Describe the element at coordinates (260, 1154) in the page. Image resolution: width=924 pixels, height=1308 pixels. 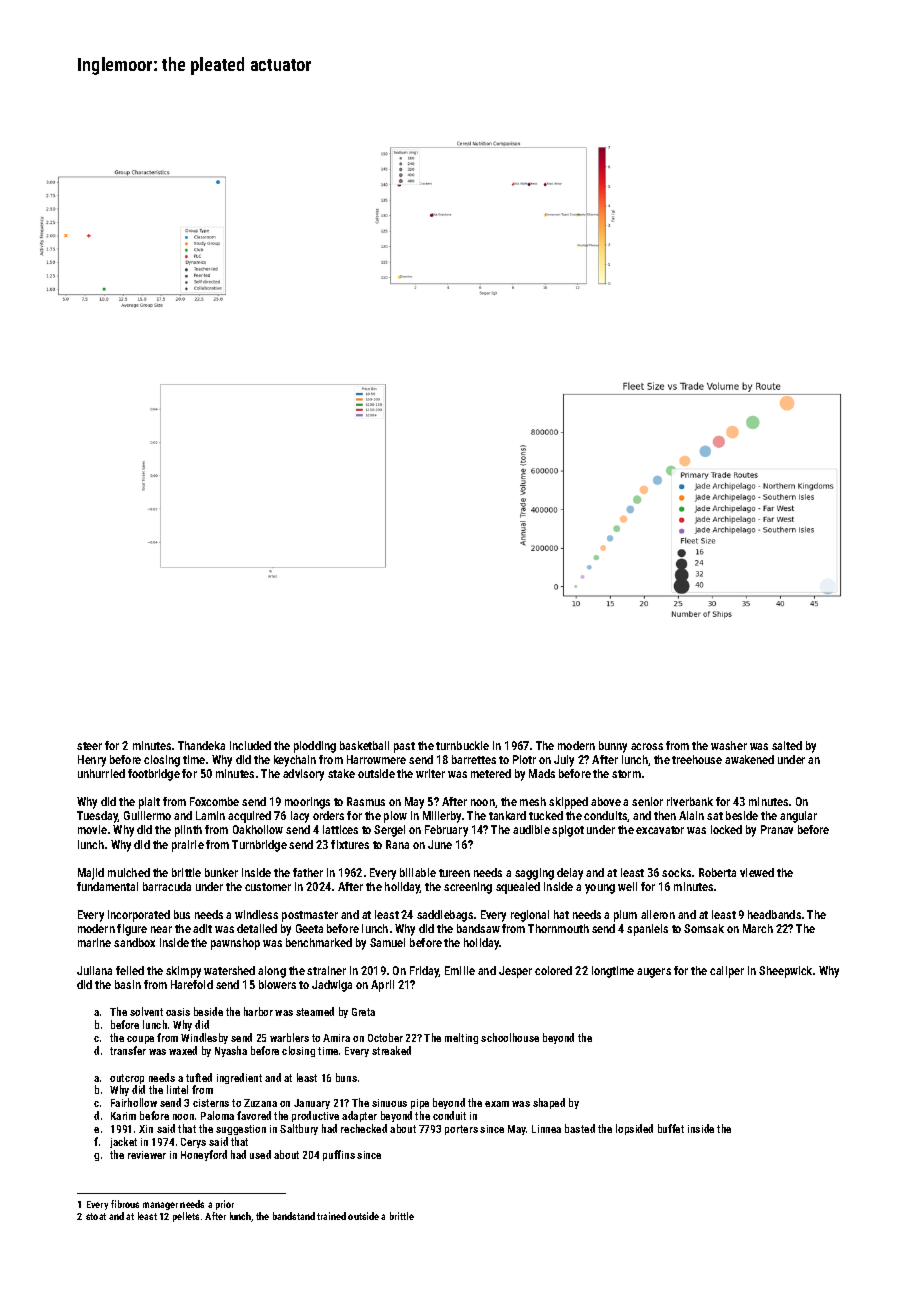
I see `used` at that location.
